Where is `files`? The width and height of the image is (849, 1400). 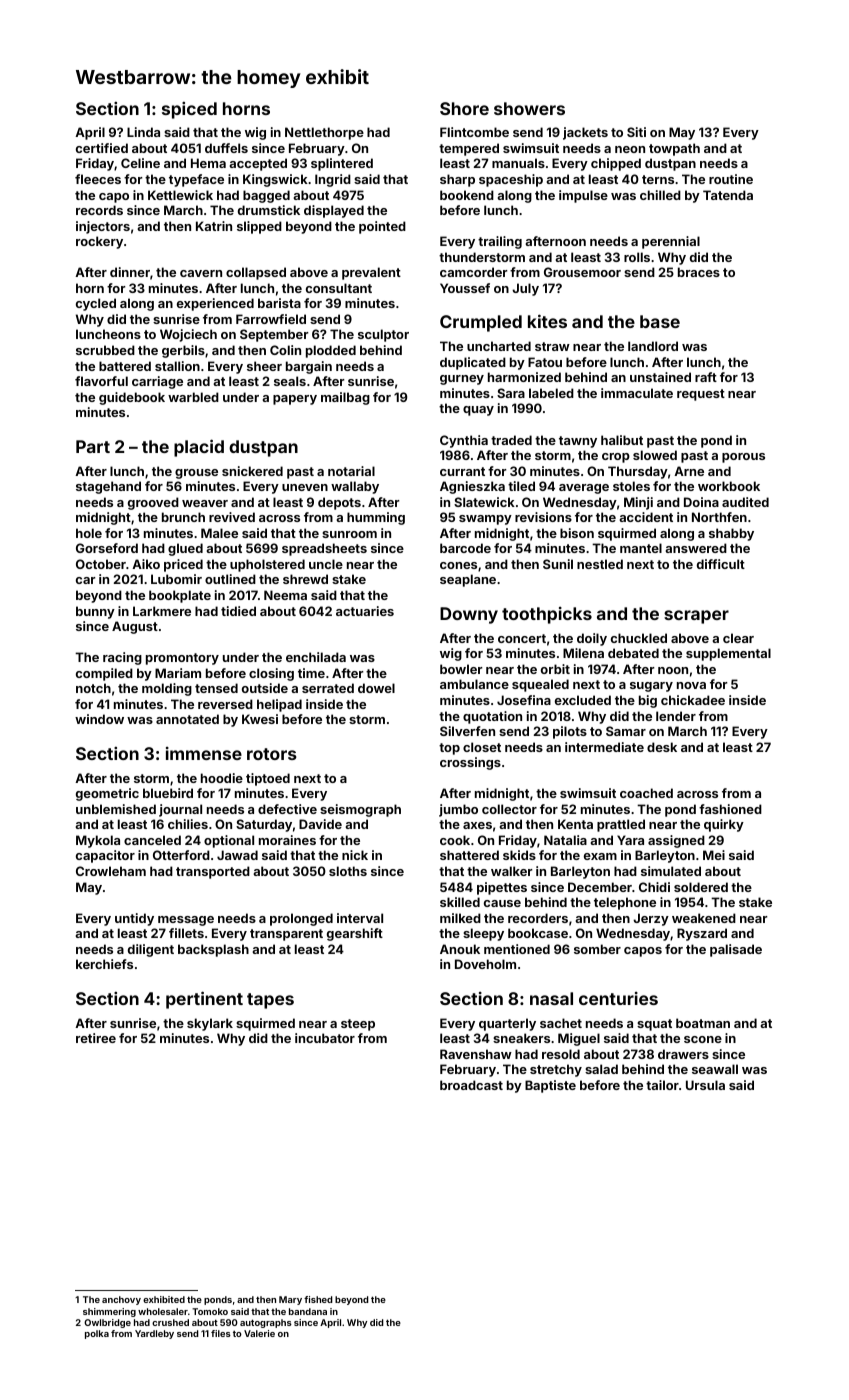 files is located at coordinates (221, 1333).
